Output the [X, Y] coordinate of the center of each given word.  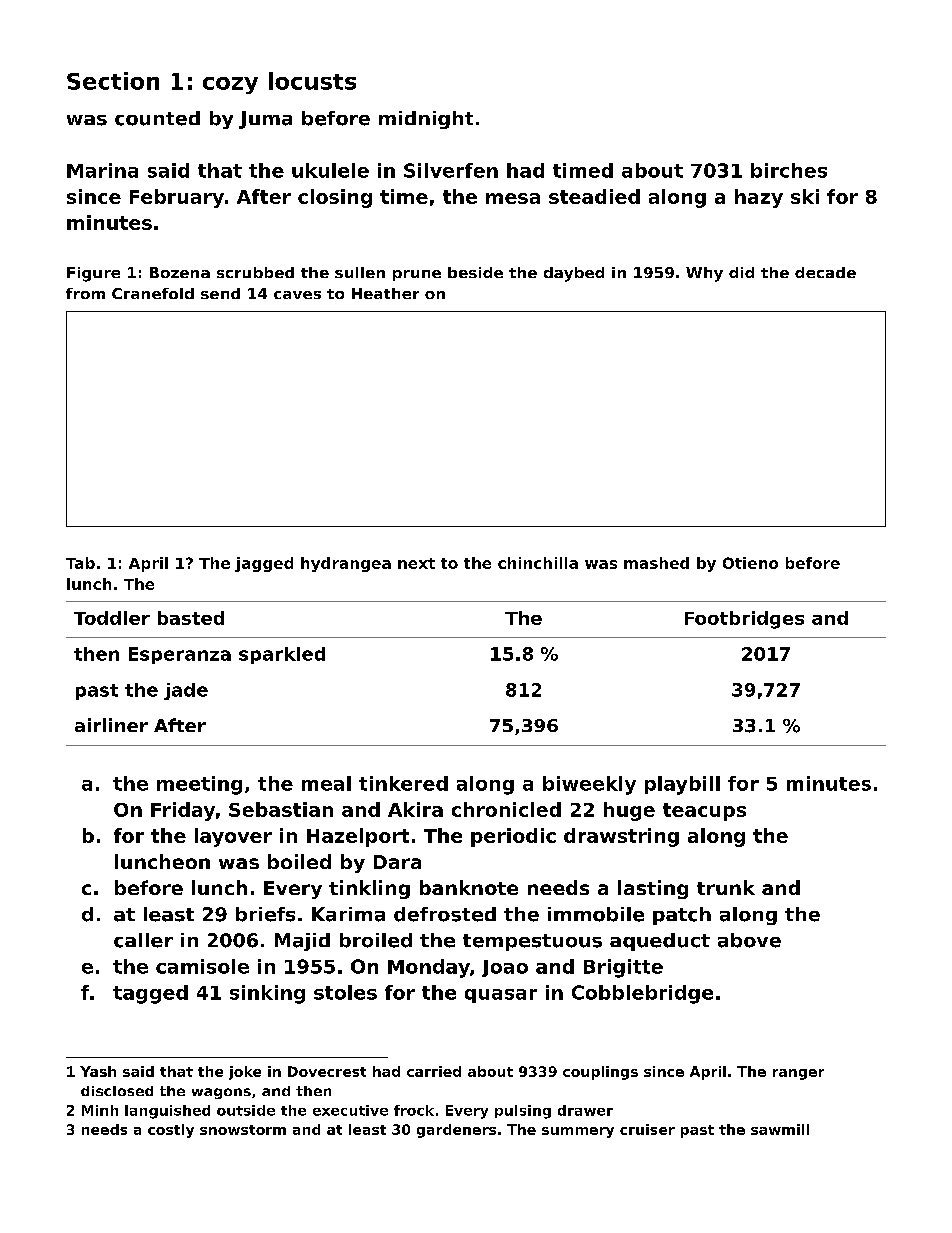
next [416, 563]
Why [704, 274]
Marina [102, 170]
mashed [656, 563]
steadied [594, 196]
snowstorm [243, 1130]
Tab [80, 563]
